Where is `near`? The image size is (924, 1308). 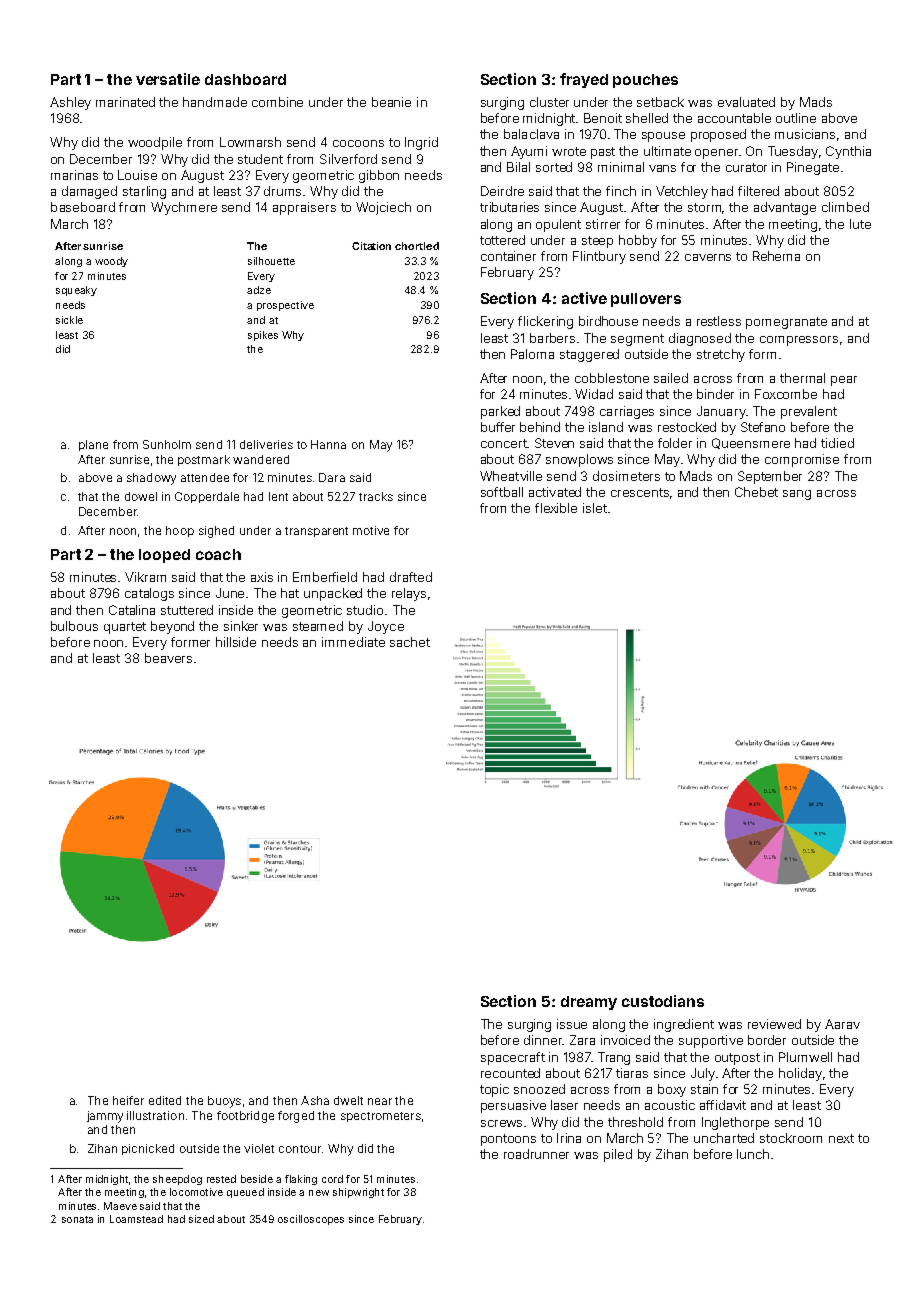 near is located at coordinates (380, 1101).
